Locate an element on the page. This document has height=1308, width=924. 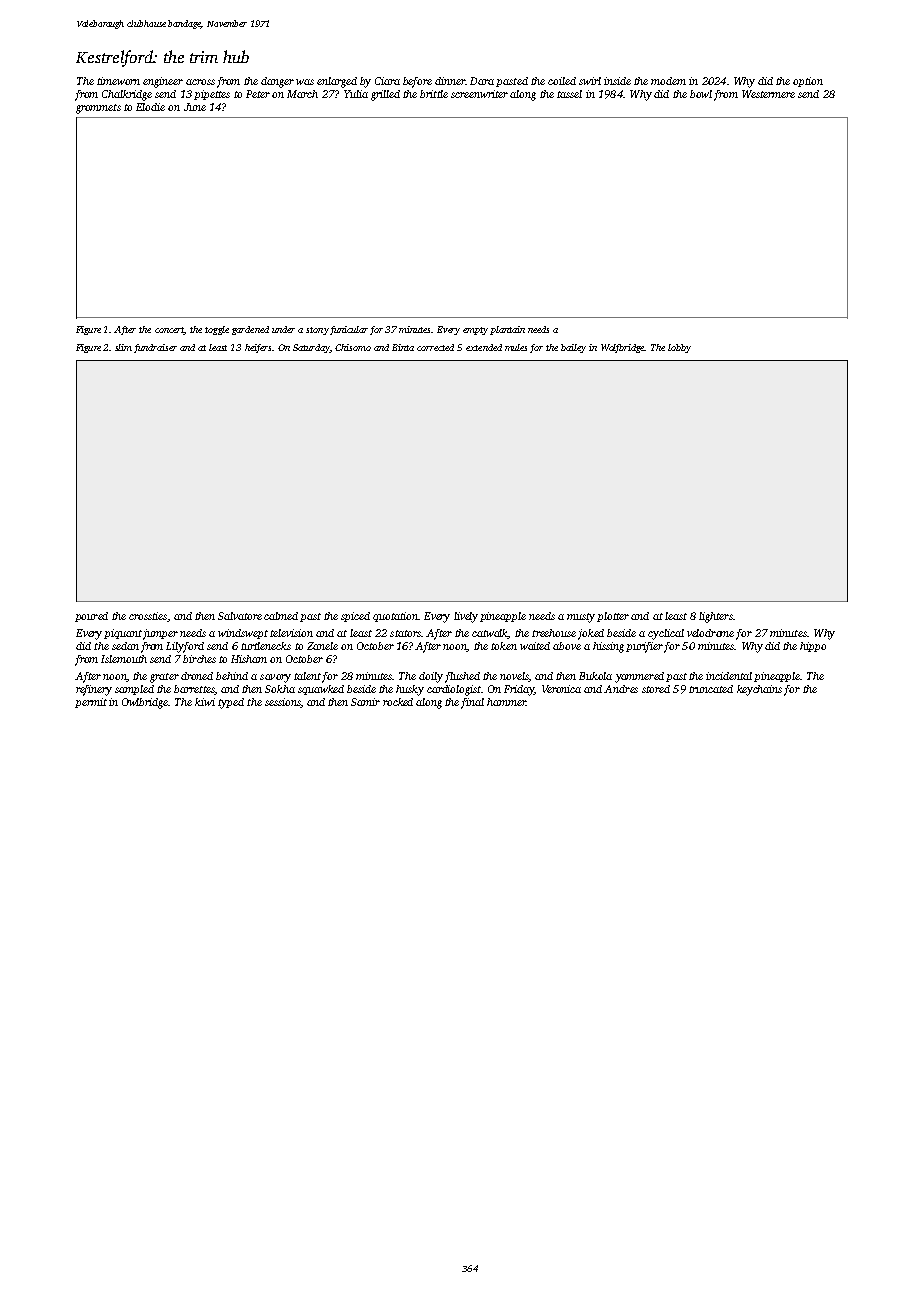
screenwriter is located at coordinates (479, 94).
